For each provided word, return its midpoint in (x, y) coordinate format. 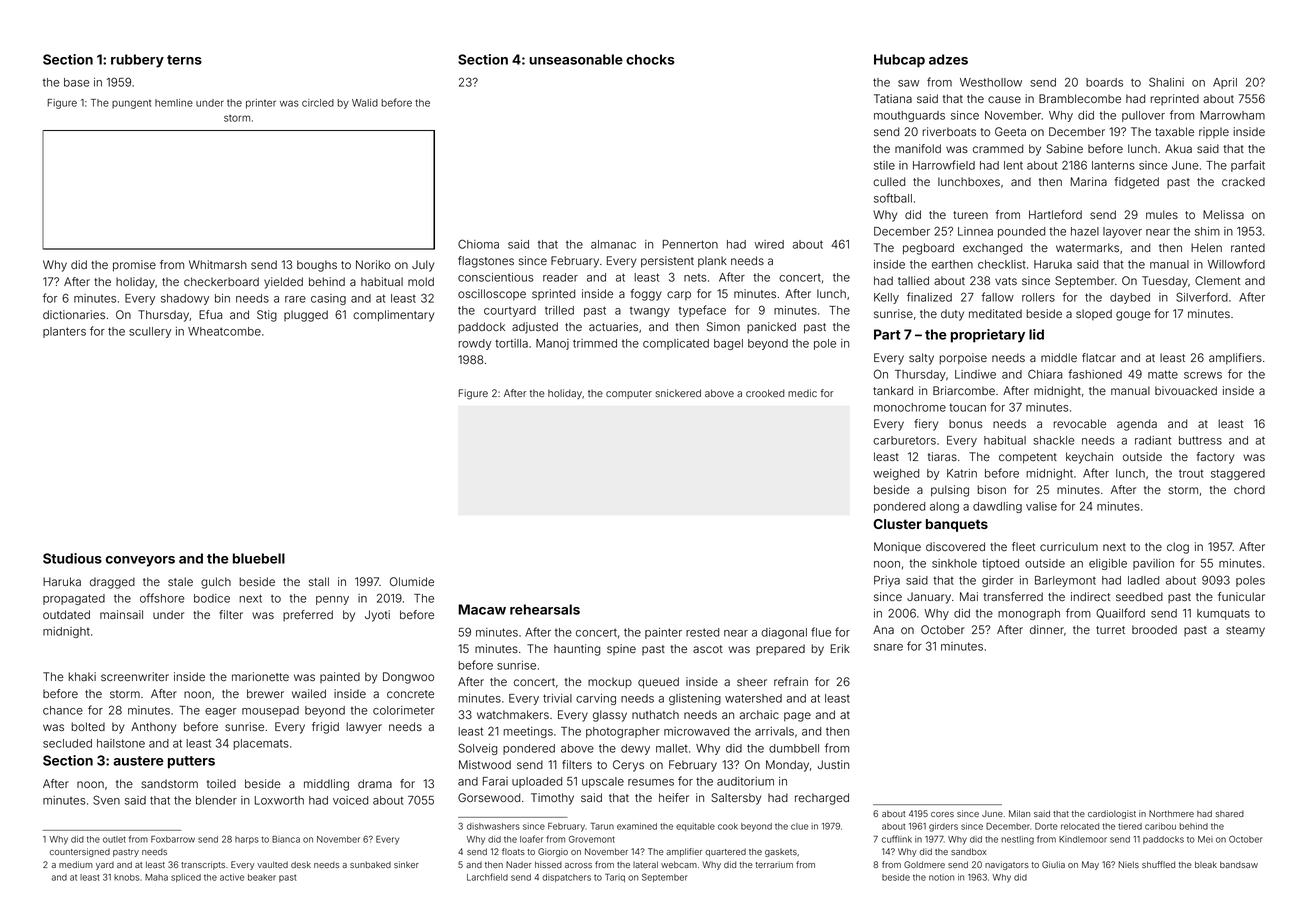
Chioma (478, 244)
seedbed (1139, 596)
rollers (1038, 297)
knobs (126, 877)
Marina (1089, 181)
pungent (131, 104)
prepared (780, 649)
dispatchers (566, 878)
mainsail (121, 614)
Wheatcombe (224, 331)
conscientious (495, 277)
